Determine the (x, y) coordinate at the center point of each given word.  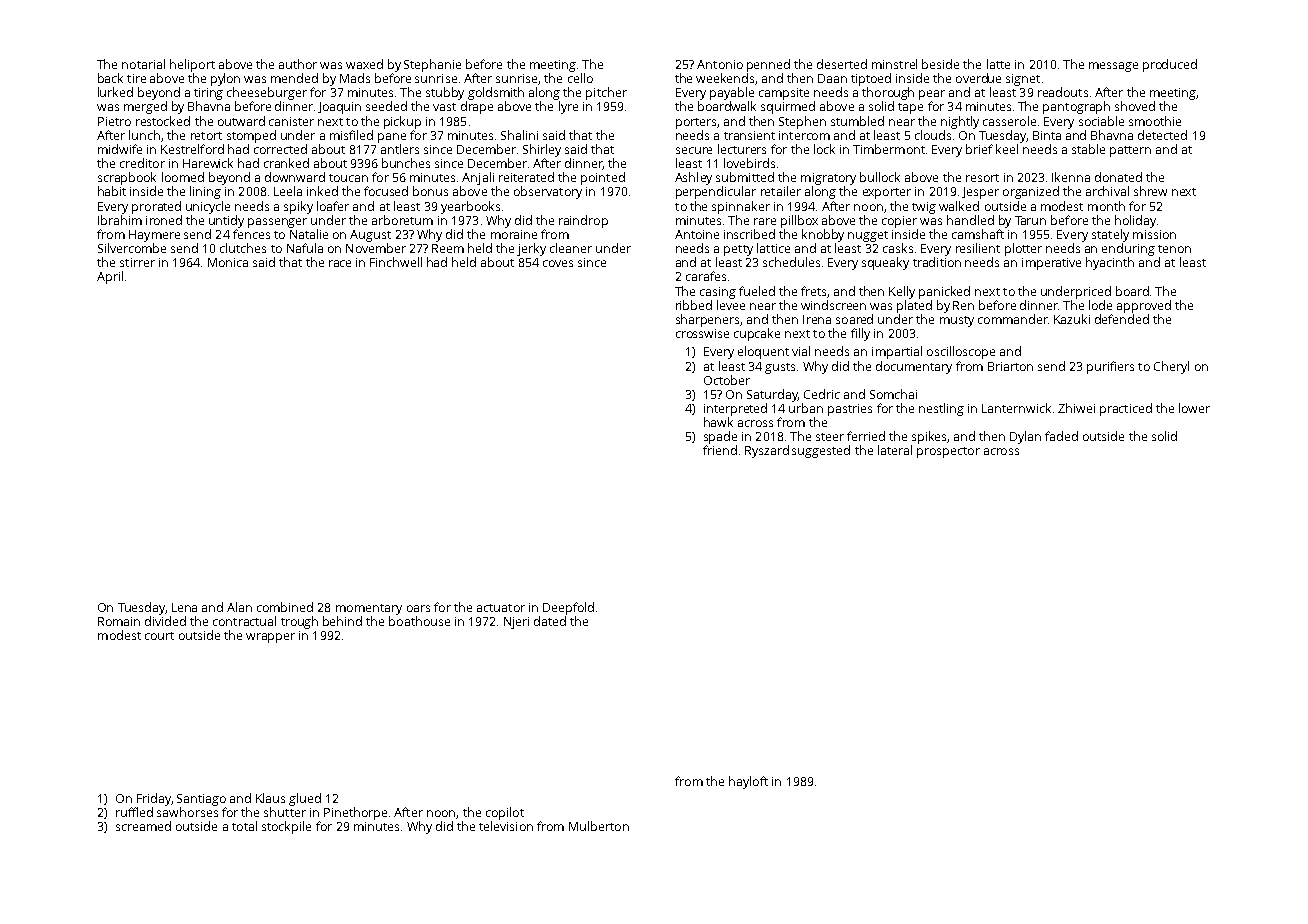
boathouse (419, 621)
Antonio (720, 64)
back (110, 78)
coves (558, 263)
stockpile (286, 827)
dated (550, 621)
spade (720, 437)
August (370, 236)
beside (940, 64)
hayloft (748, 782)
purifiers (1110, 367)
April (110, 277)
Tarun (1030, 220)
